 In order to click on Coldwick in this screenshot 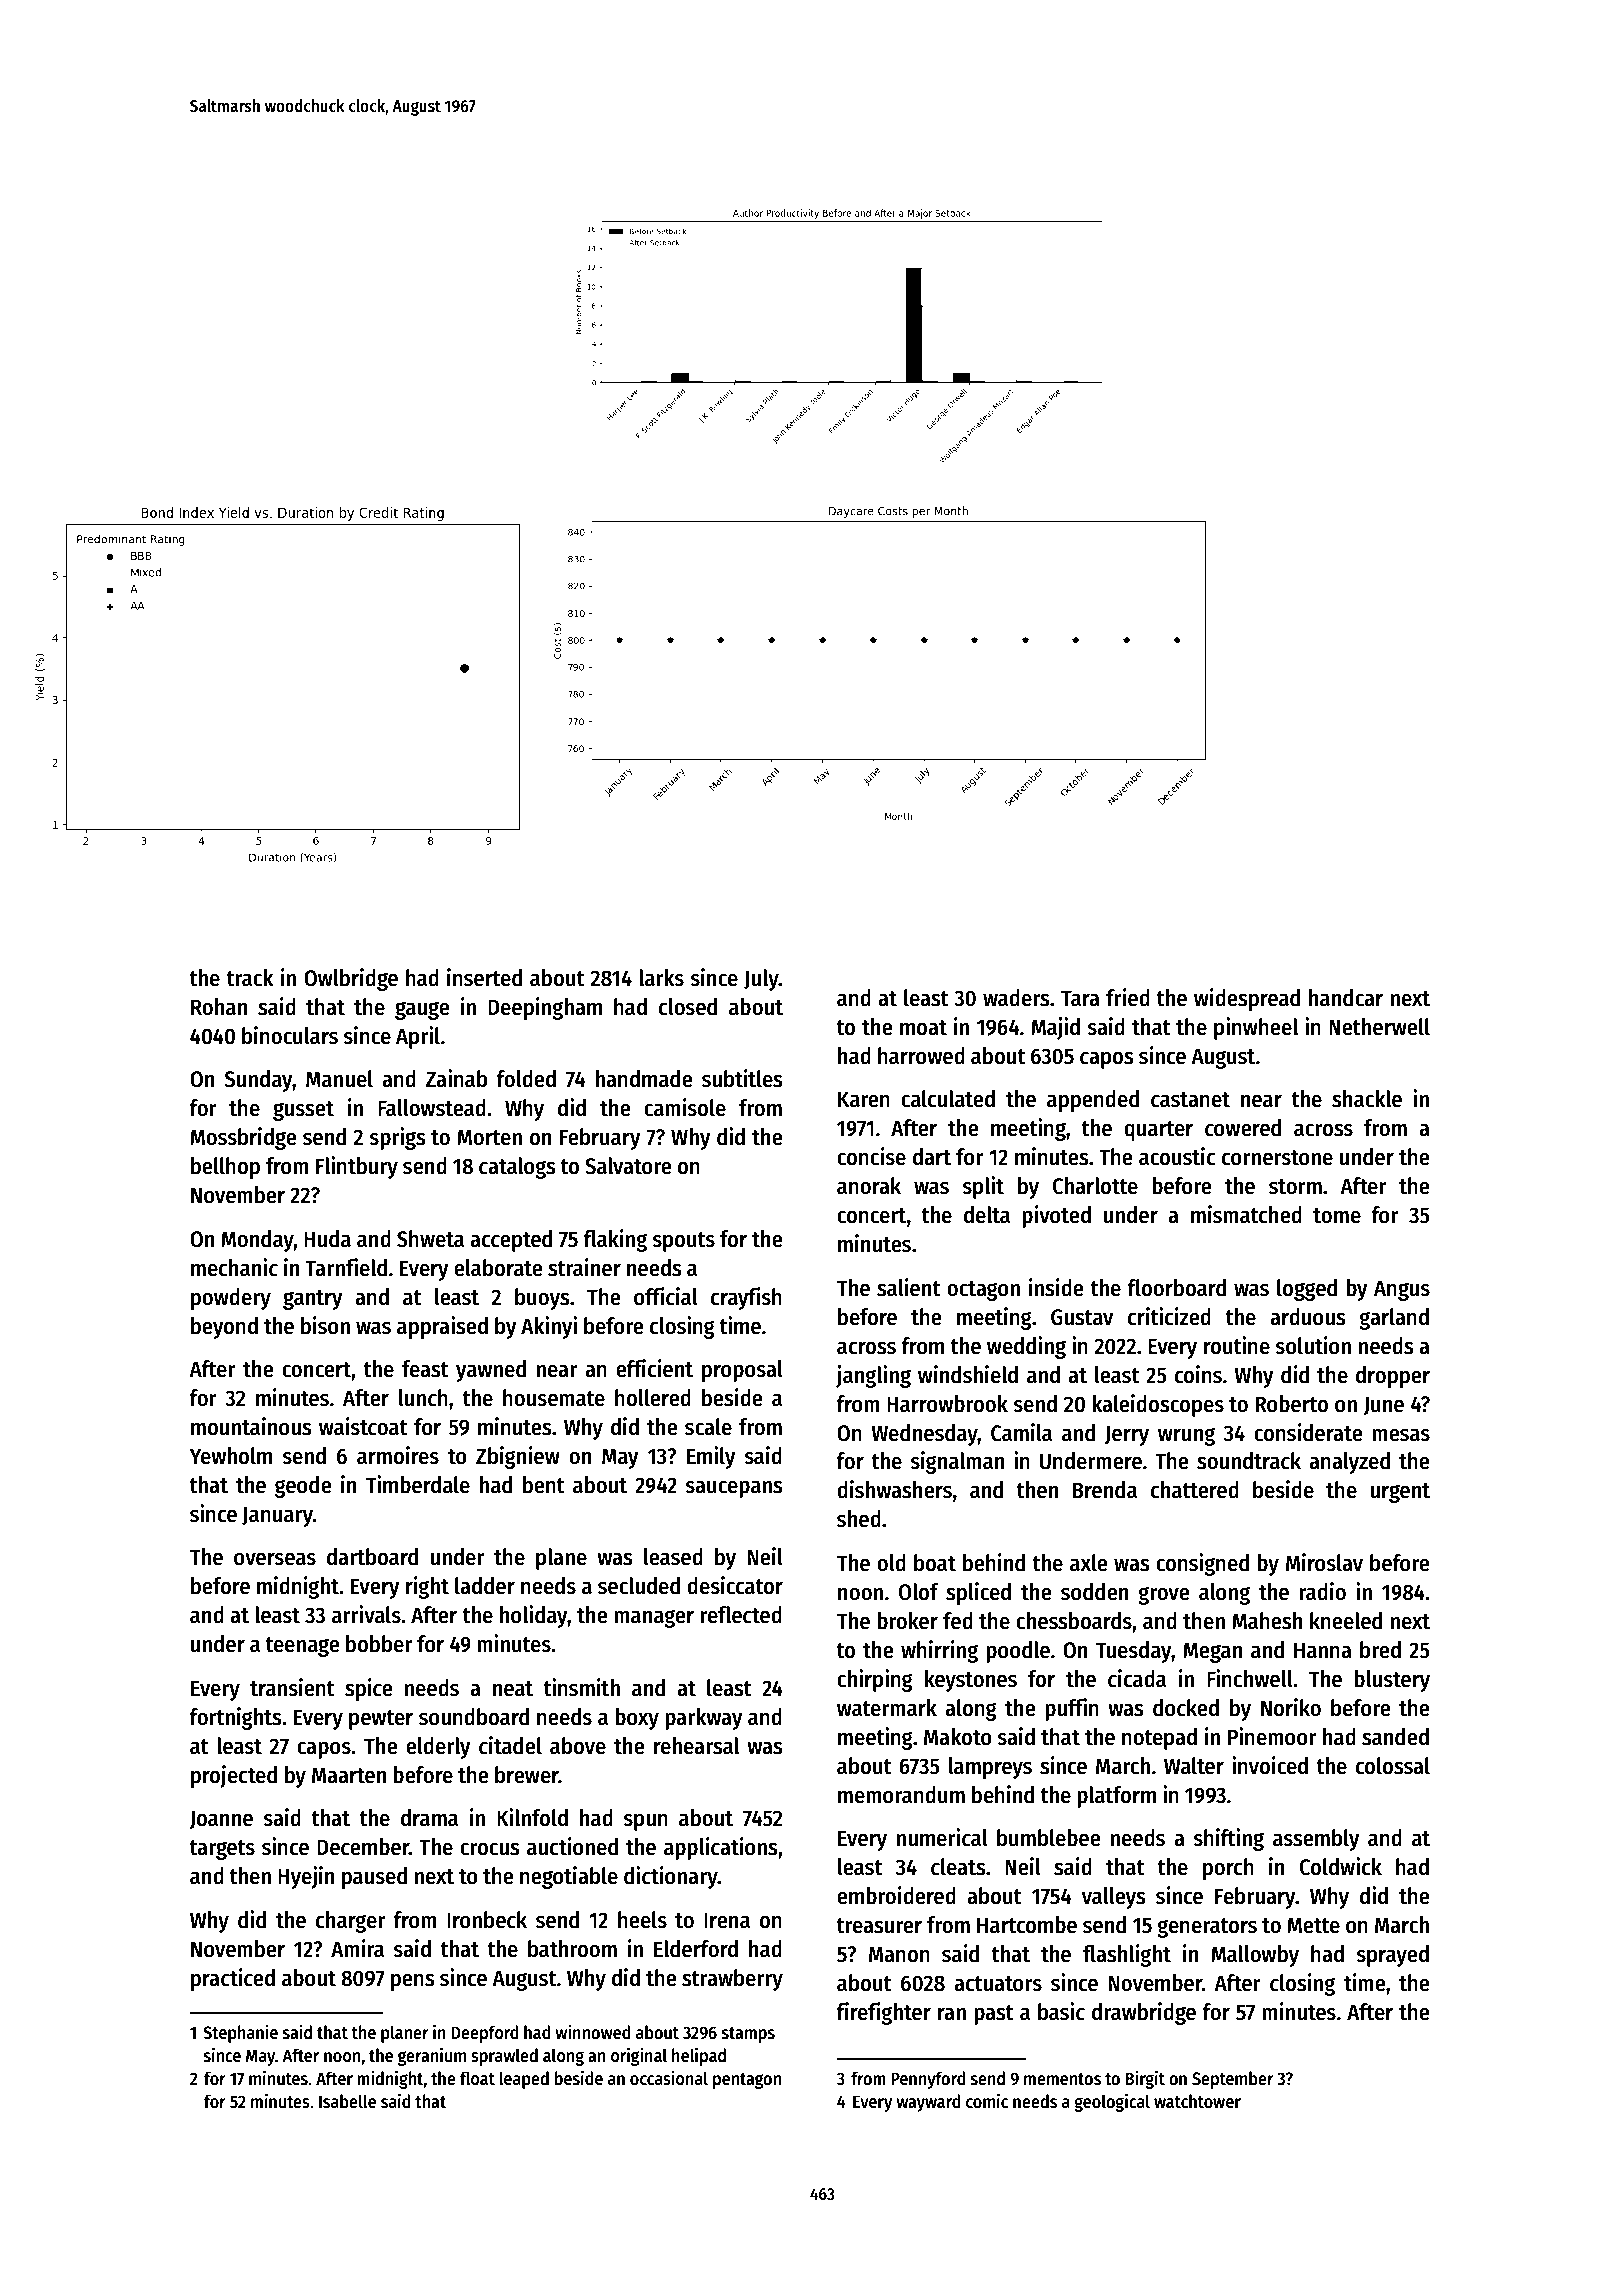, I will do `click(1341, 1866)`.
